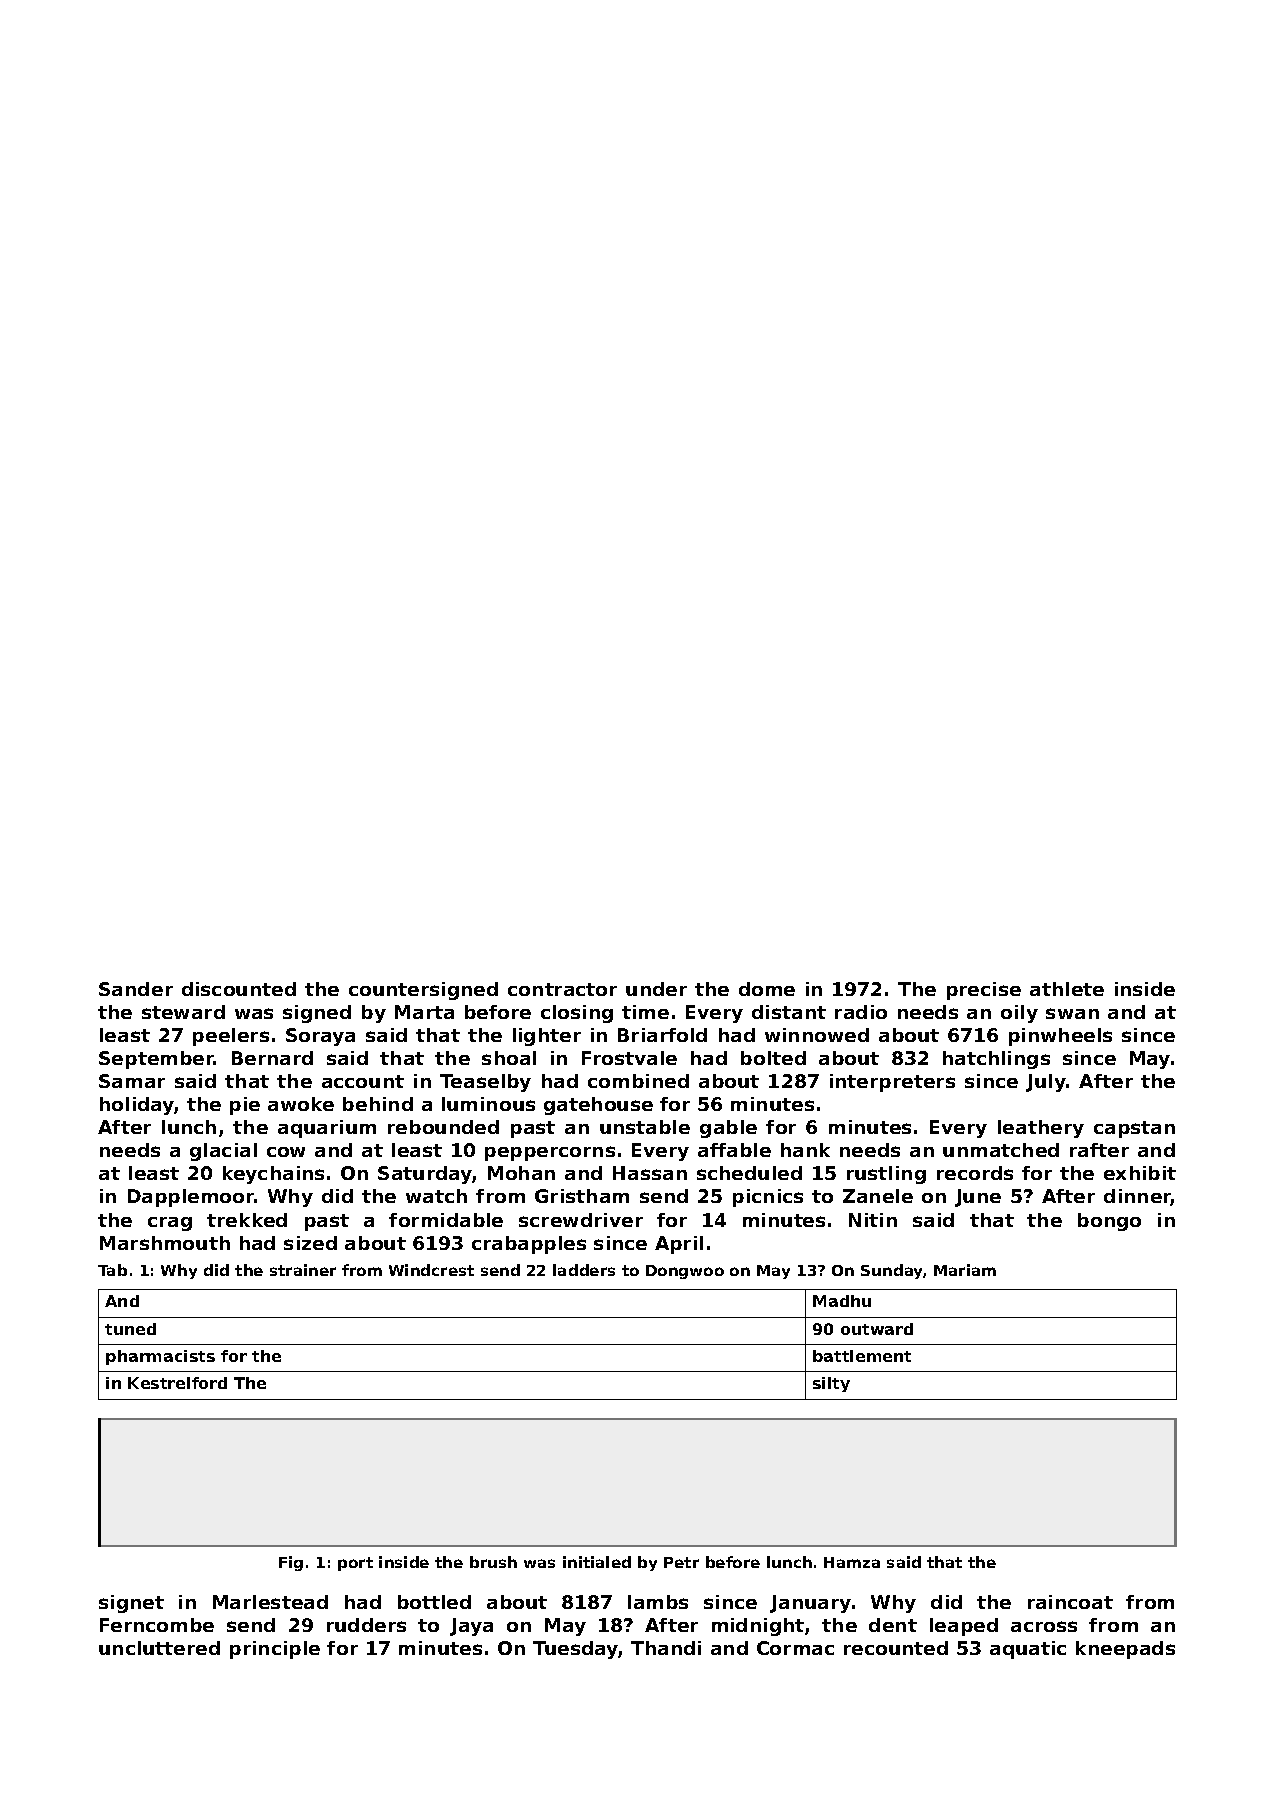  I want to click on Marshmouth, so click(165, 1243).
